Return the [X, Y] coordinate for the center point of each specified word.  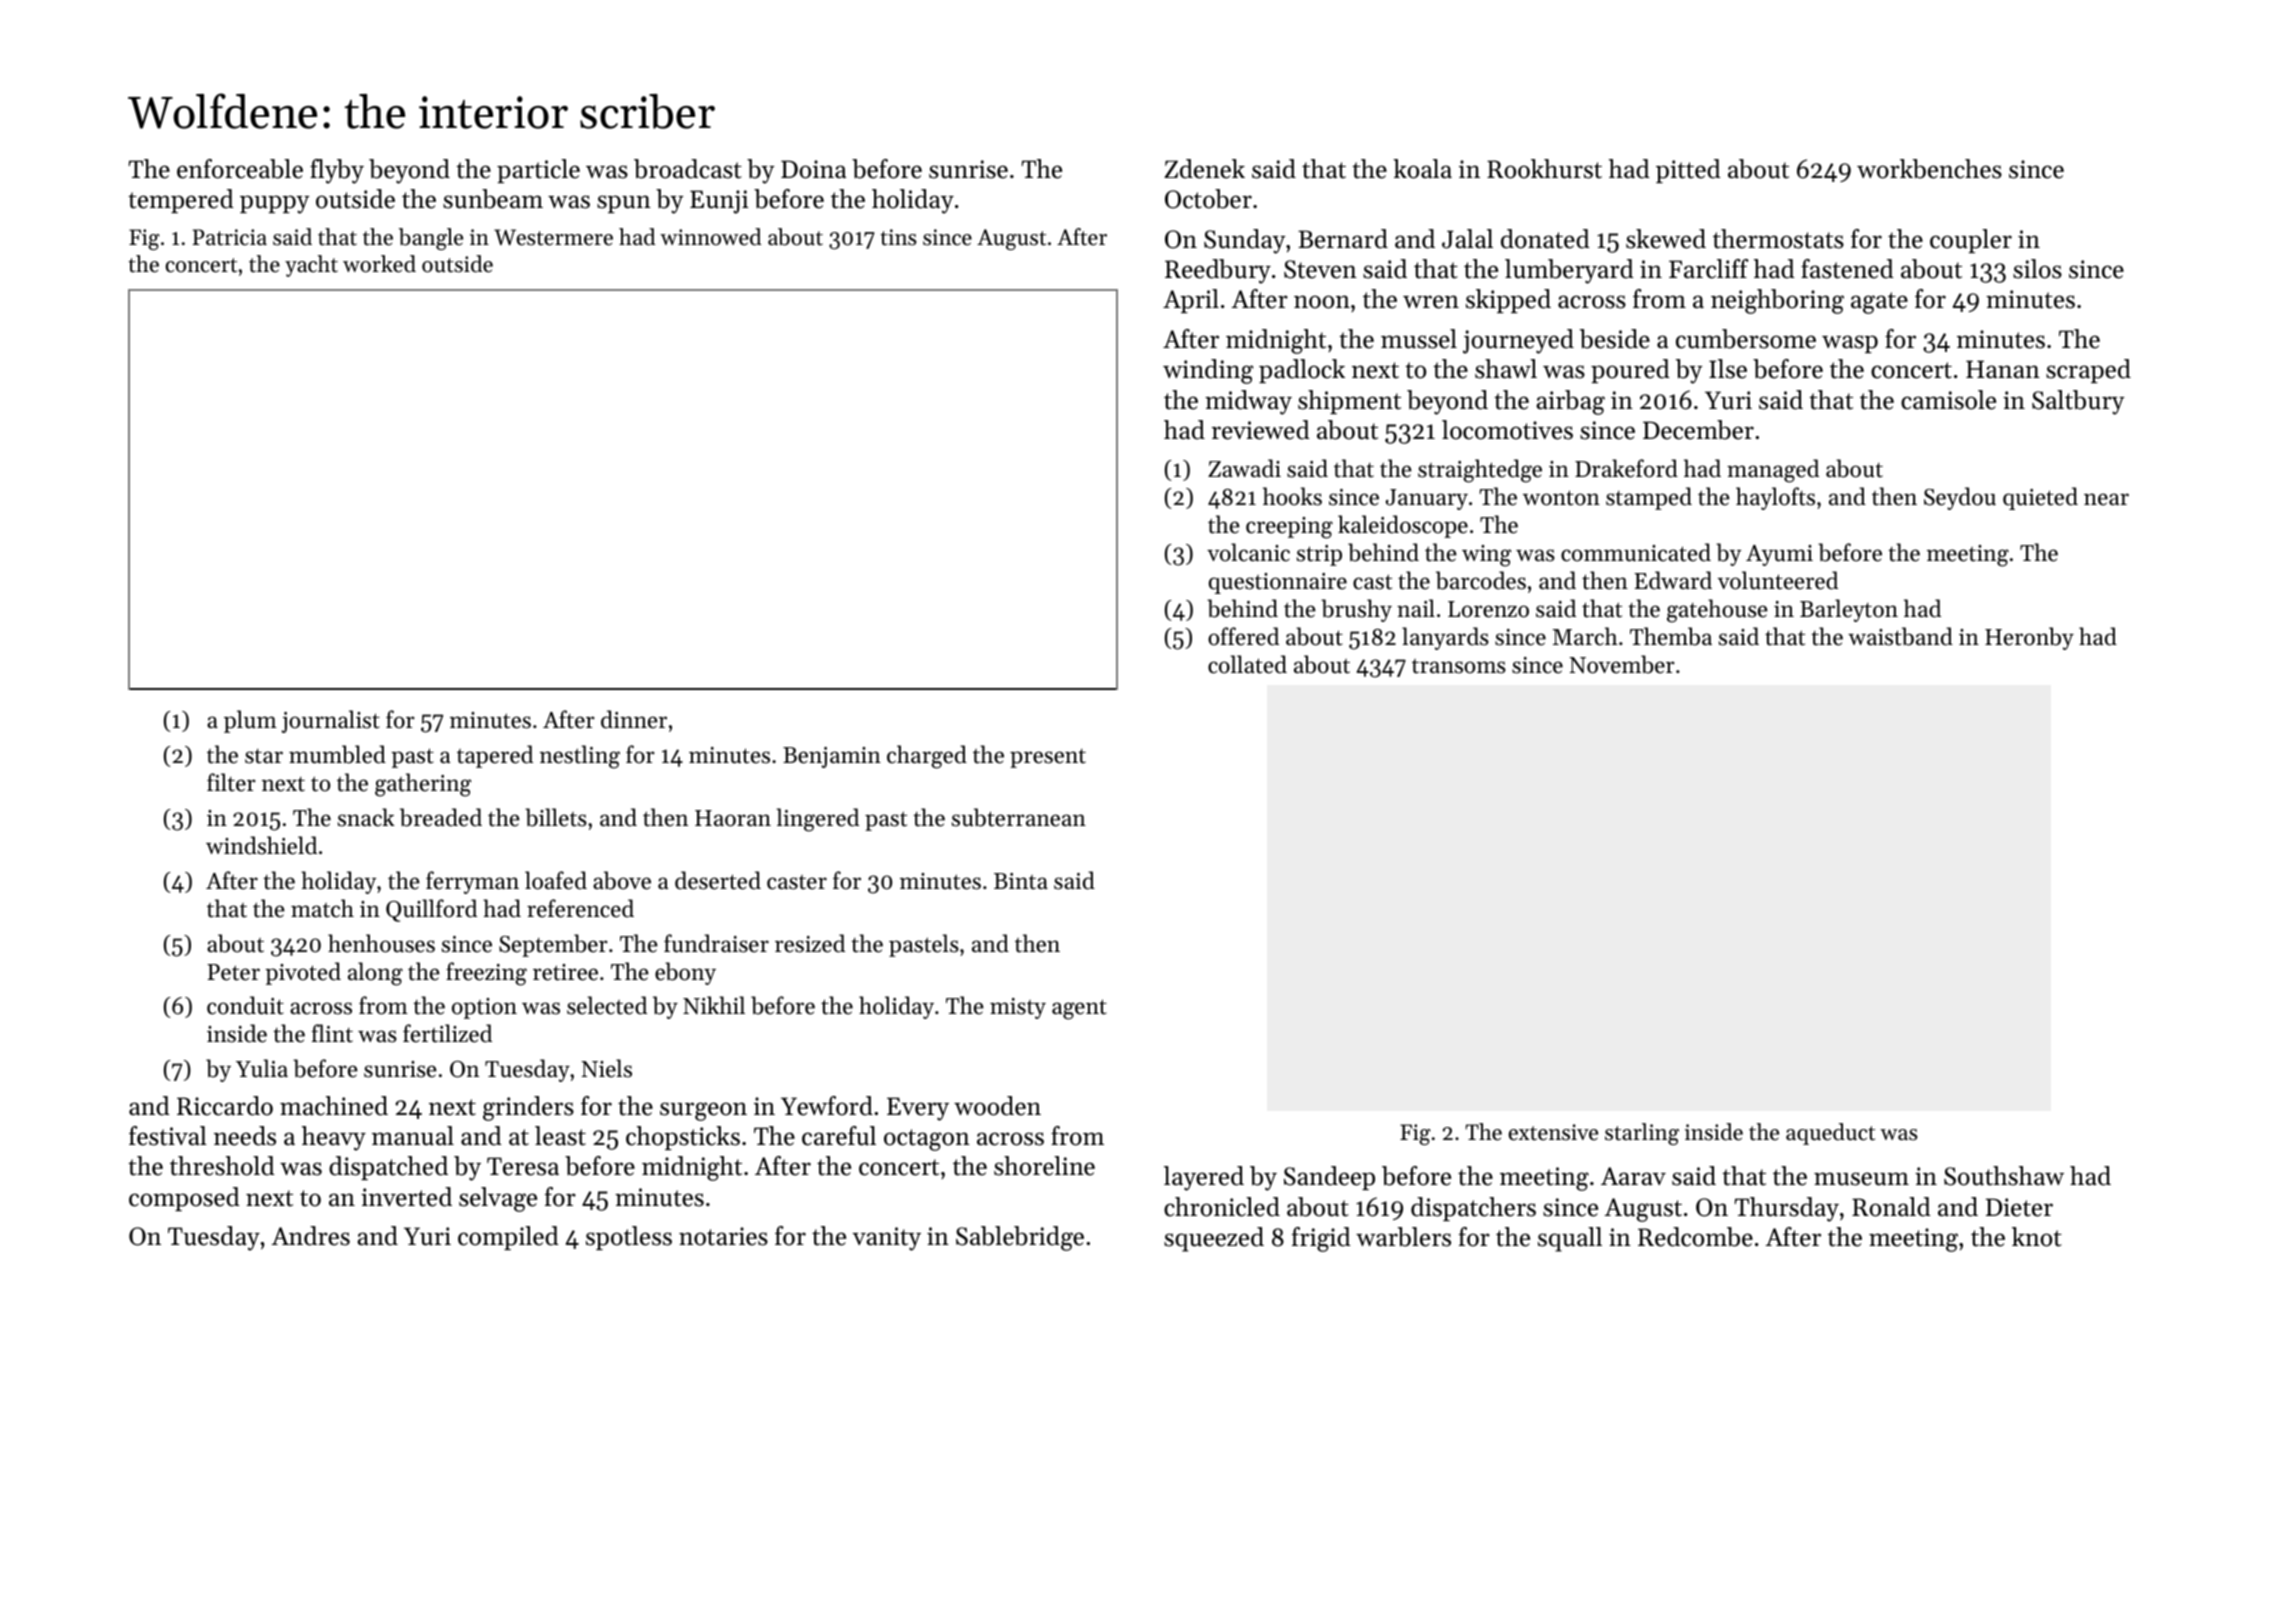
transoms [1459, 666]
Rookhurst [1544, 169]
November [1622, 664]
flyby [337, 171]
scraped [2088, 371]
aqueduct [1830, 1134]
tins [899, 237]
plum [250, 721]
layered [1204, 1178]
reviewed [1261, 430]
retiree [565, 972]
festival [168, 1136]
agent [1079, 1009]
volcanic [1248, 552]
